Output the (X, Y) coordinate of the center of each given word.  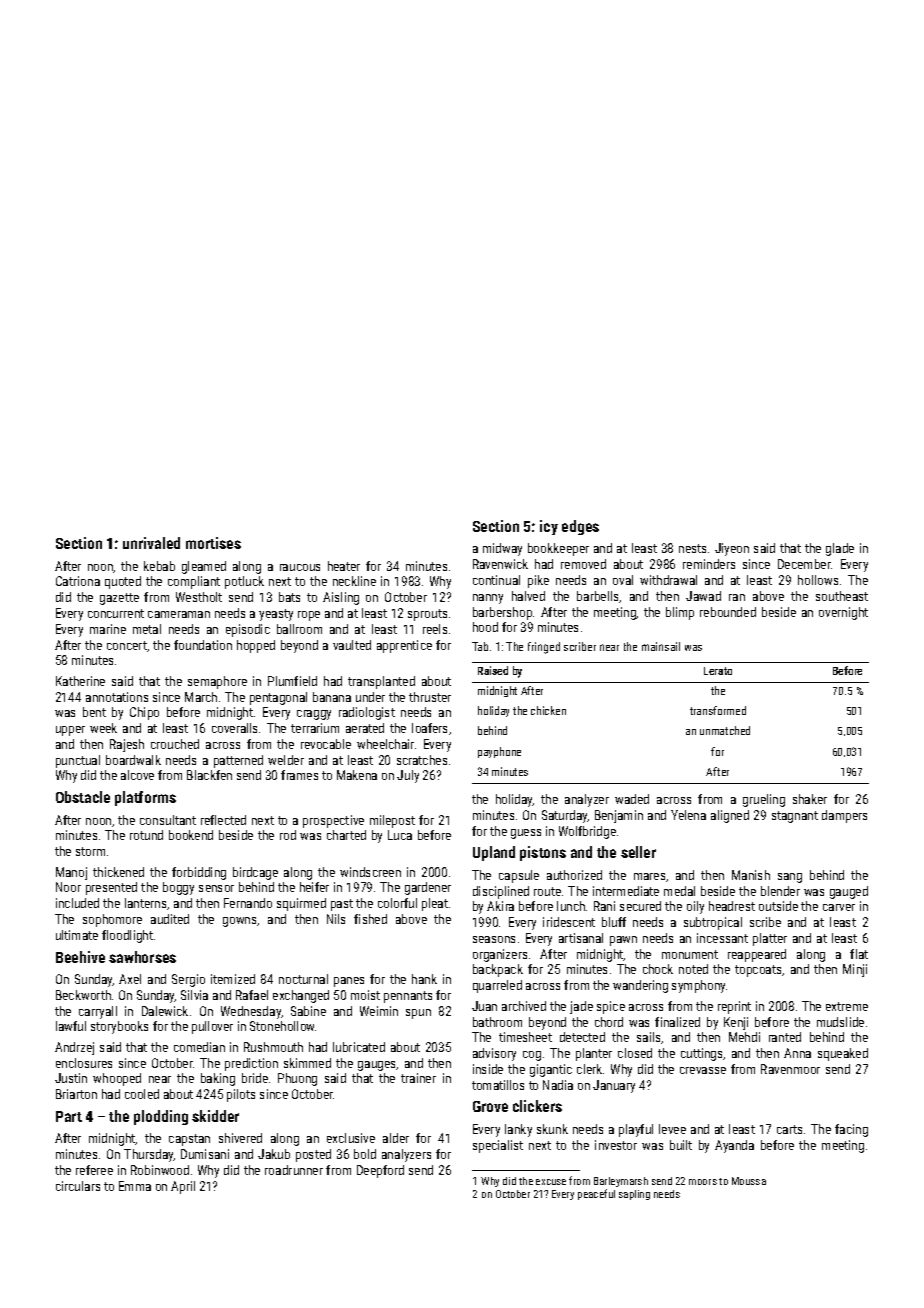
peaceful (596, 1194)
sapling (634, 1195)
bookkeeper (558, 549)
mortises (213, 543)
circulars (78, 1186)
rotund (146, 835)
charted (346, 835)
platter (770, 939)
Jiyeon (732, 549)
